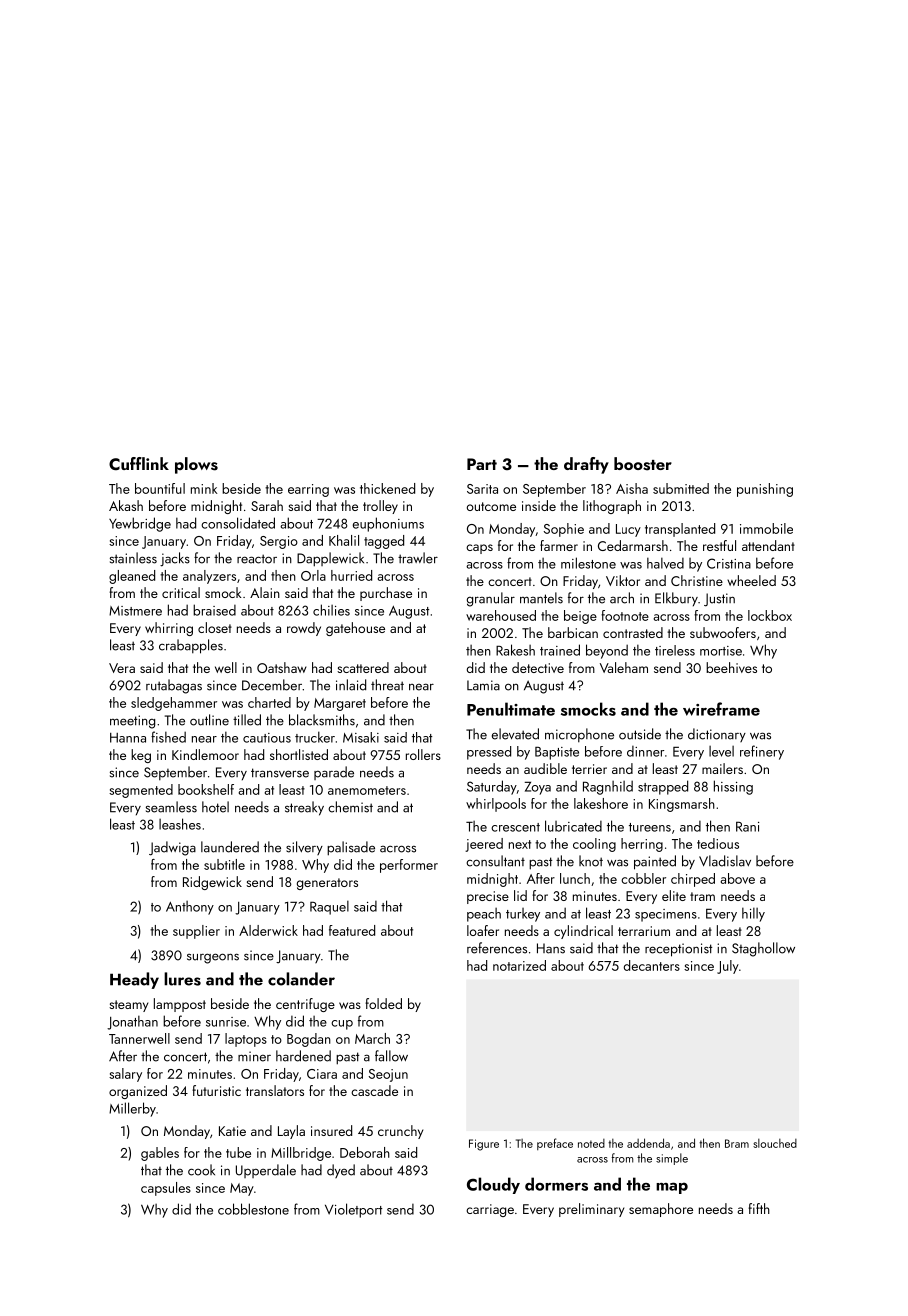 This page has width=908, height=1316. Describe the element at coordinates (191, 646) in the page. I see `crabapples` at that location.
